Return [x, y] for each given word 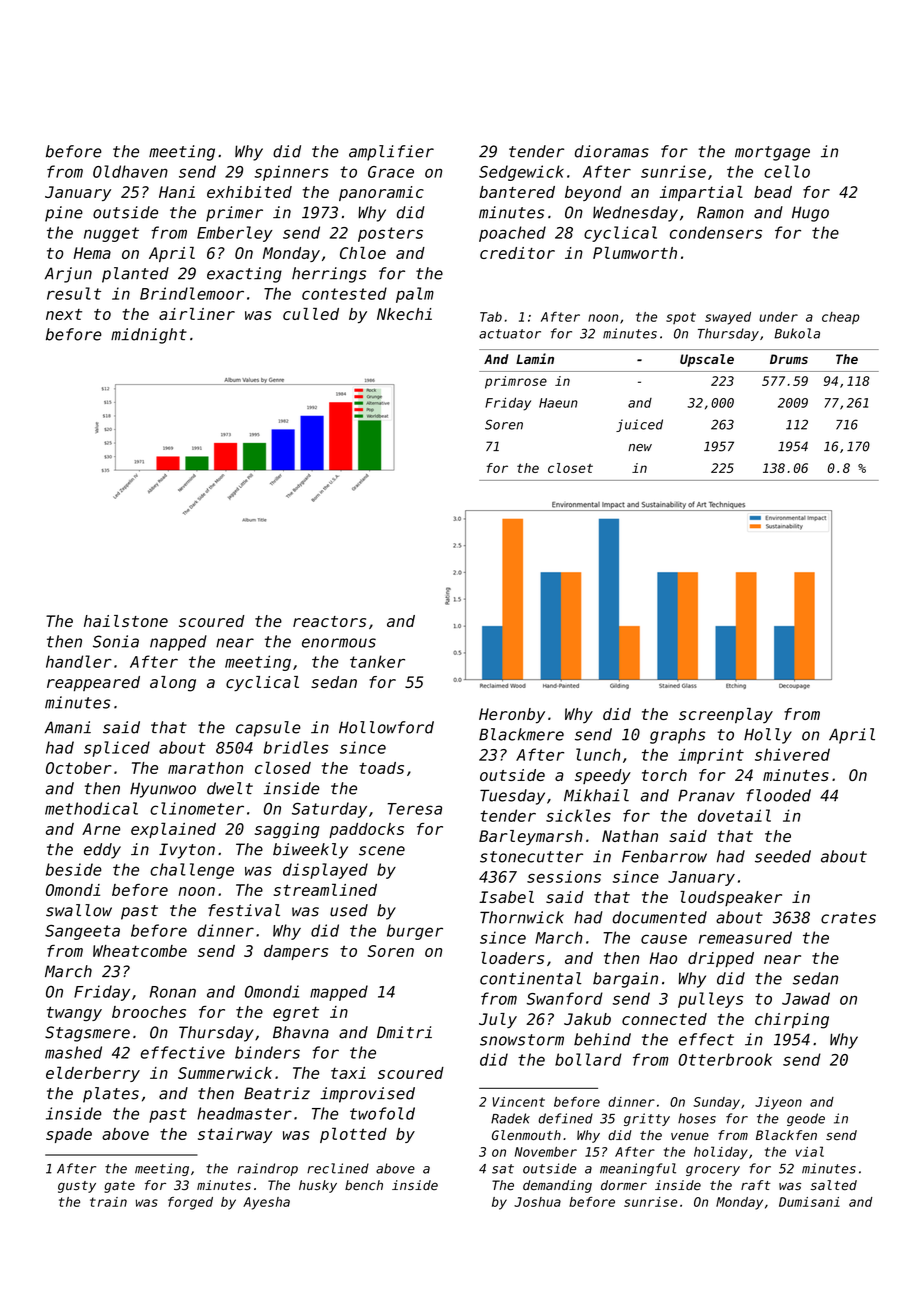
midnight [149, 336]
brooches [149, 1012]
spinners [291, 173]
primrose [516, 382]
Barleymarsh [531, 837]
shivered [792, 754]
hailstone [126, 621]
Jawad [806, 998]
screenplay [726, 715]
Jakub [587, 1019]
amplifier [391, 153]
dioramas [612, 151]
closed [283, 767]
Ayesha [266, 1203]
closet [570, 468]
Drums [789, 359]
